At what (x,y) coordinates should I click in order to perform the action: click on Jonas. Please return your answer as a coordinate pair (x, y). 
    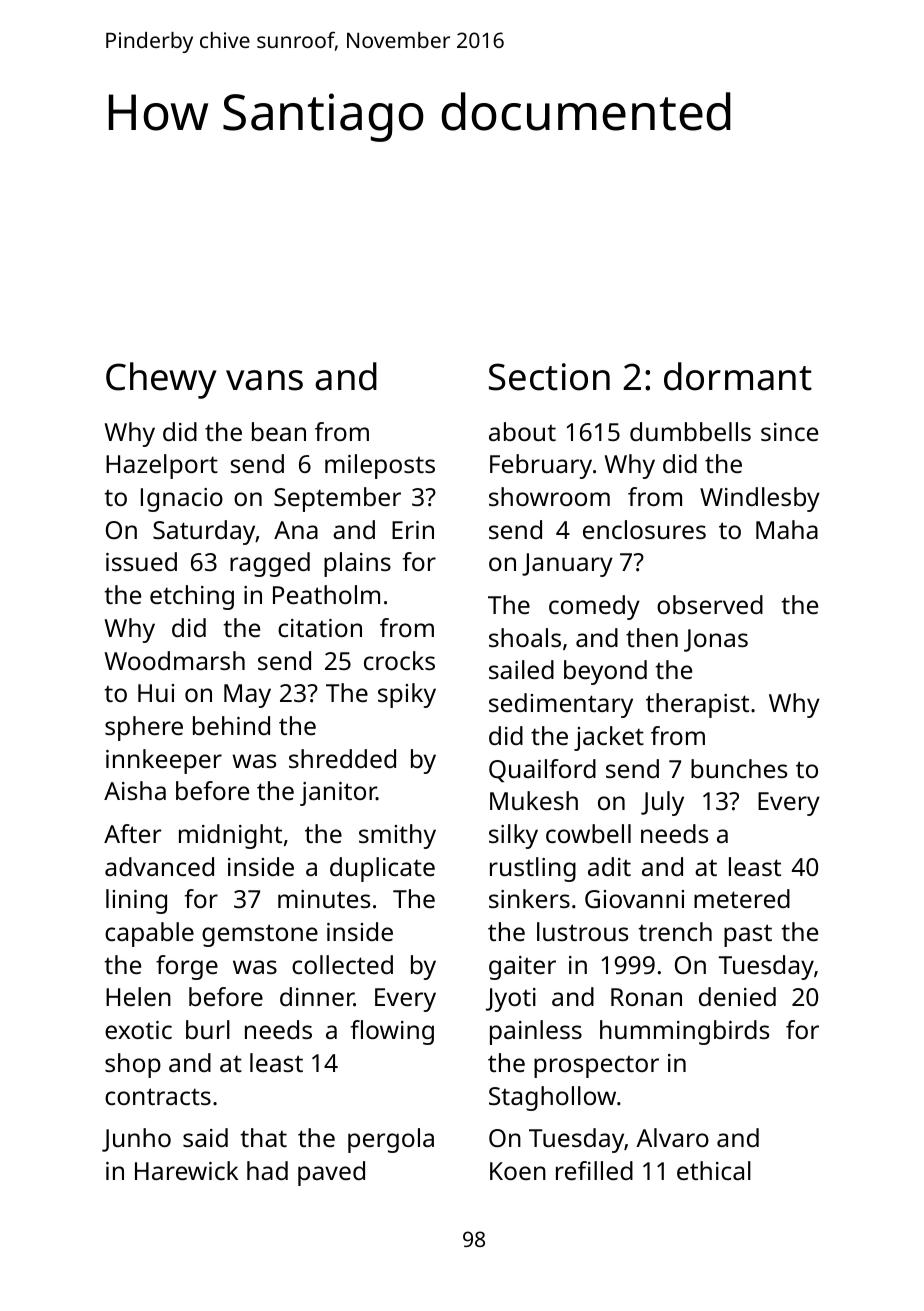
    Looking at the image, I should click on (716, 640).
